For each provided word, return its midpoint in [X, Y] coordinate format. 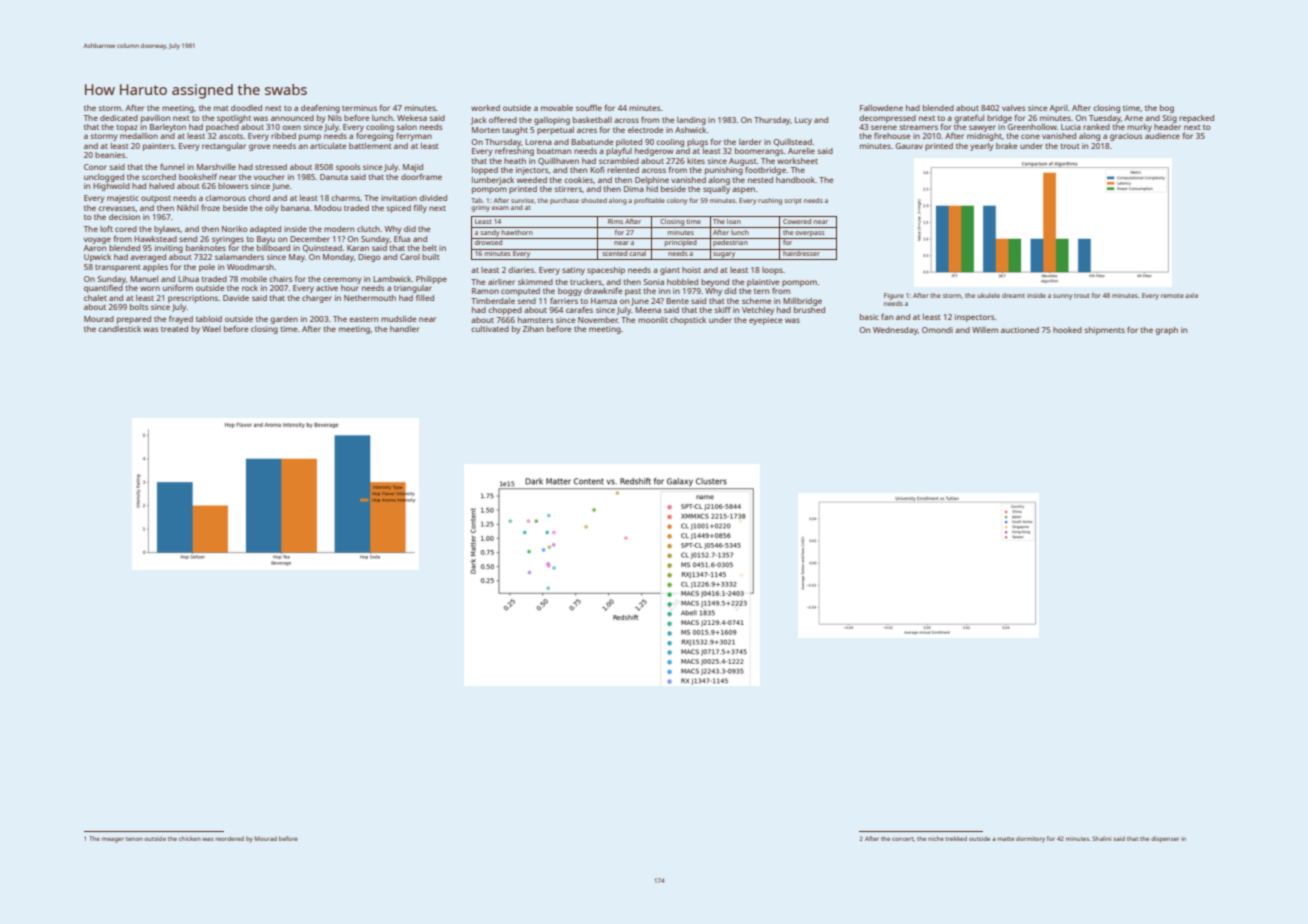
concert [903, 839]
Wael [211, 329]
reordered [230, 838]
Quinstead [322, 249]
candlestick [119, 329]
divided [433, 198]
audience [1162, 136]
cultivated [490, 329]
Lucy [803, 121]
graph [1166, 331]
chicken [190, 838]
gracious [1126, 137]
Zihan [533, 329]
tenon [134, 839]
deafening [320, 108]
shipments [1104, 331]
